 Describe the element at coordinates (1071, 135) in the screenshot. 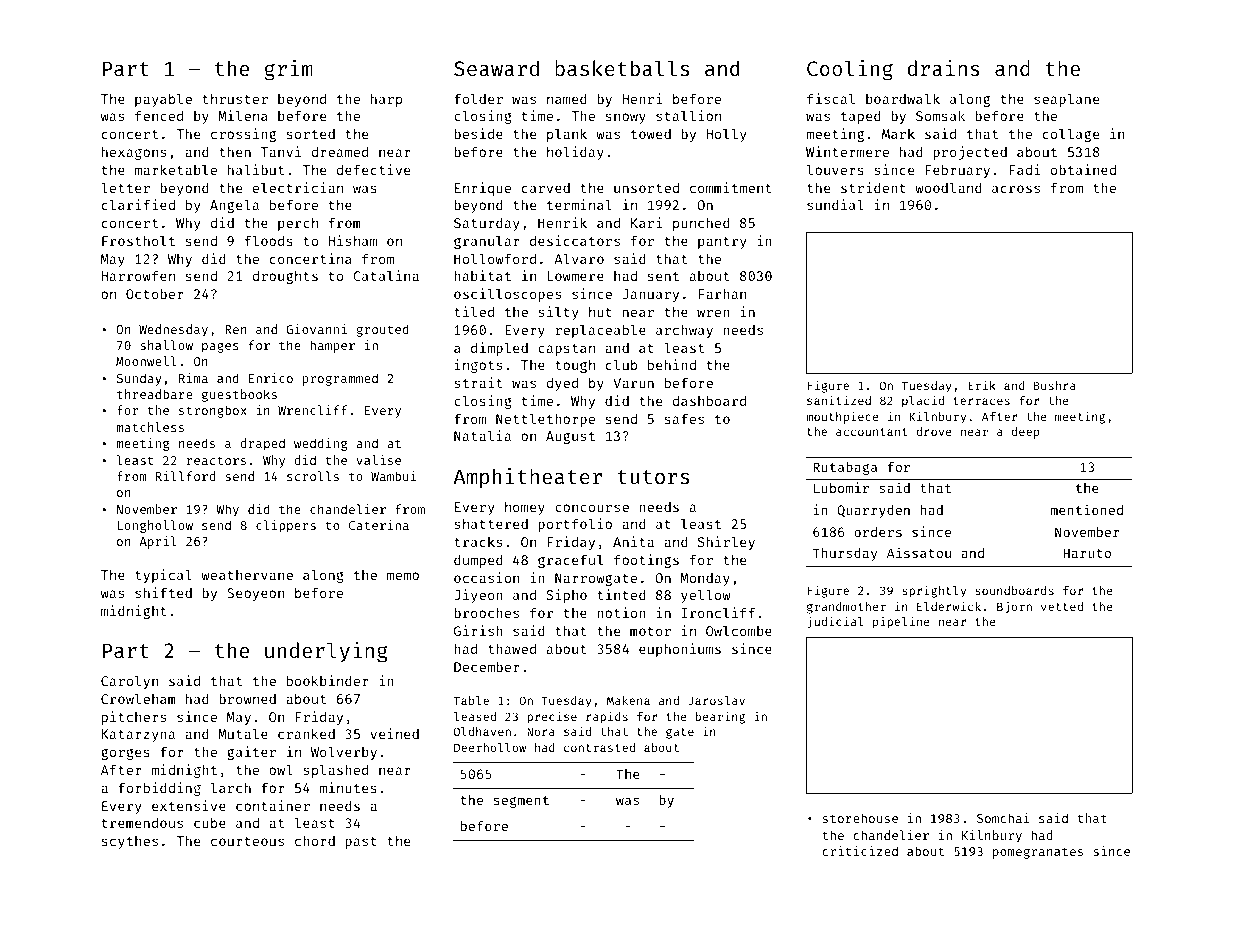

I see `collage` at that location.
